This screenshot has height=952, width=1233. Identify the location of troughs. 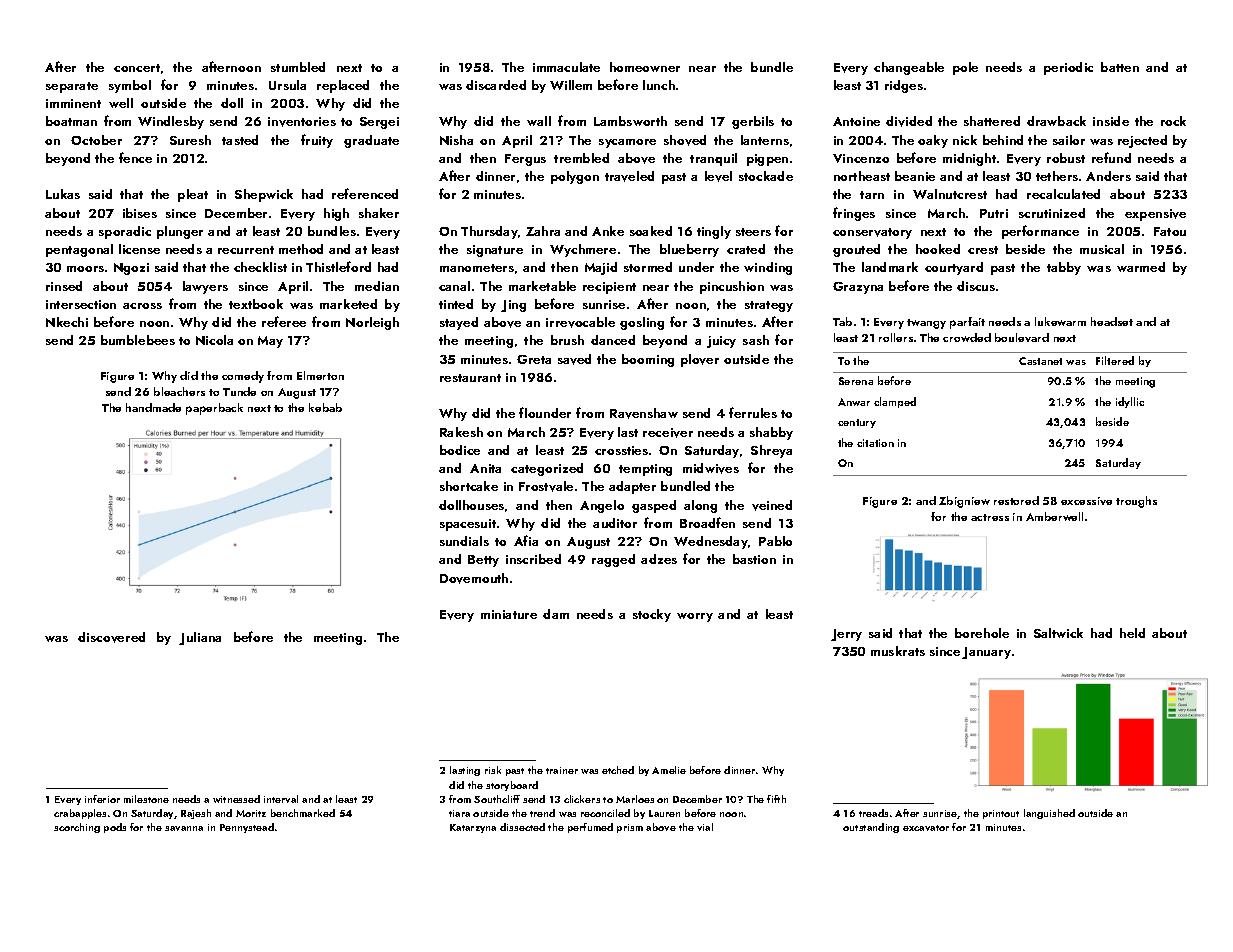
(1136, 502).
